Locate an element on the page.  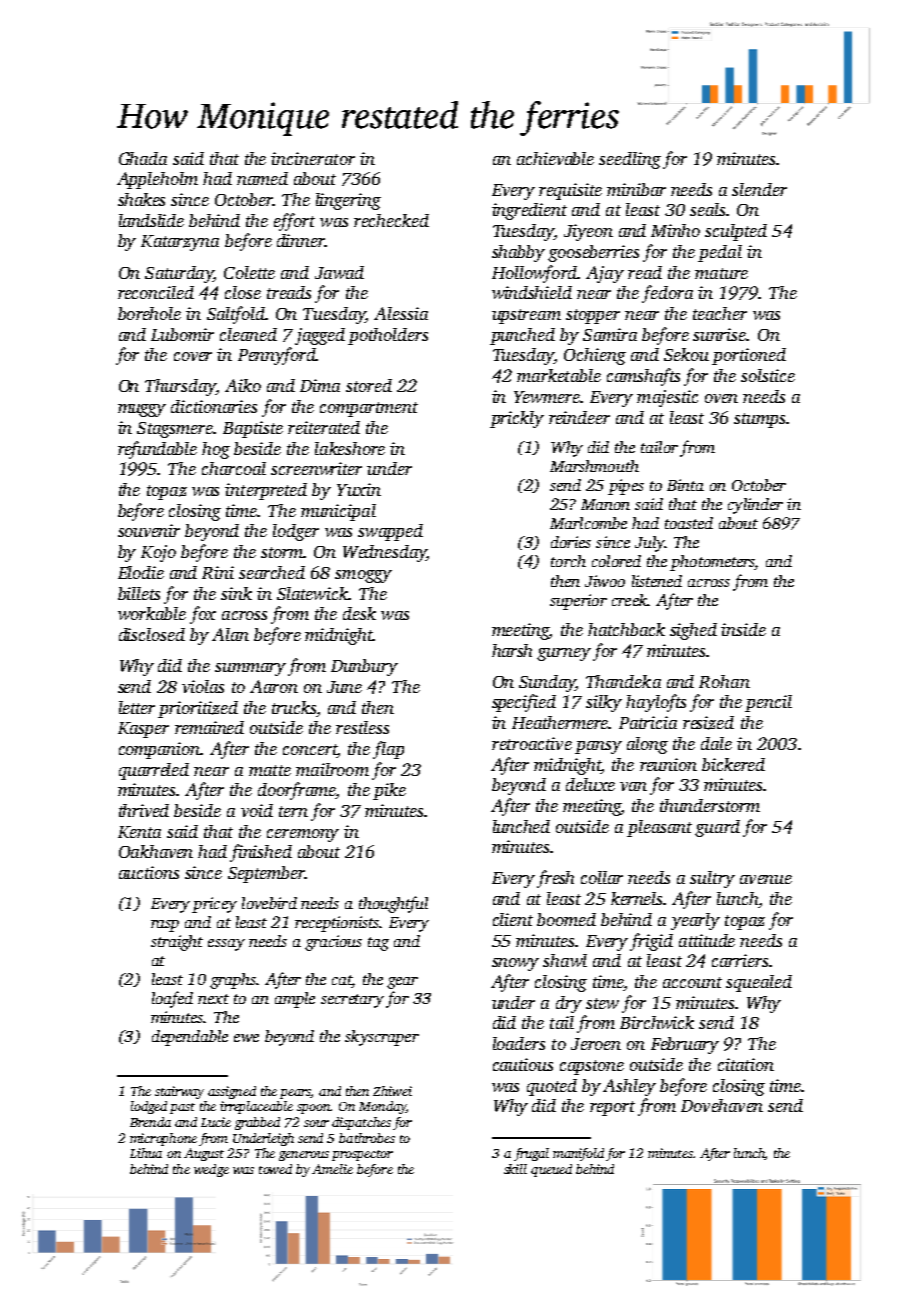
towed is located at coordinates (275, 1169).
